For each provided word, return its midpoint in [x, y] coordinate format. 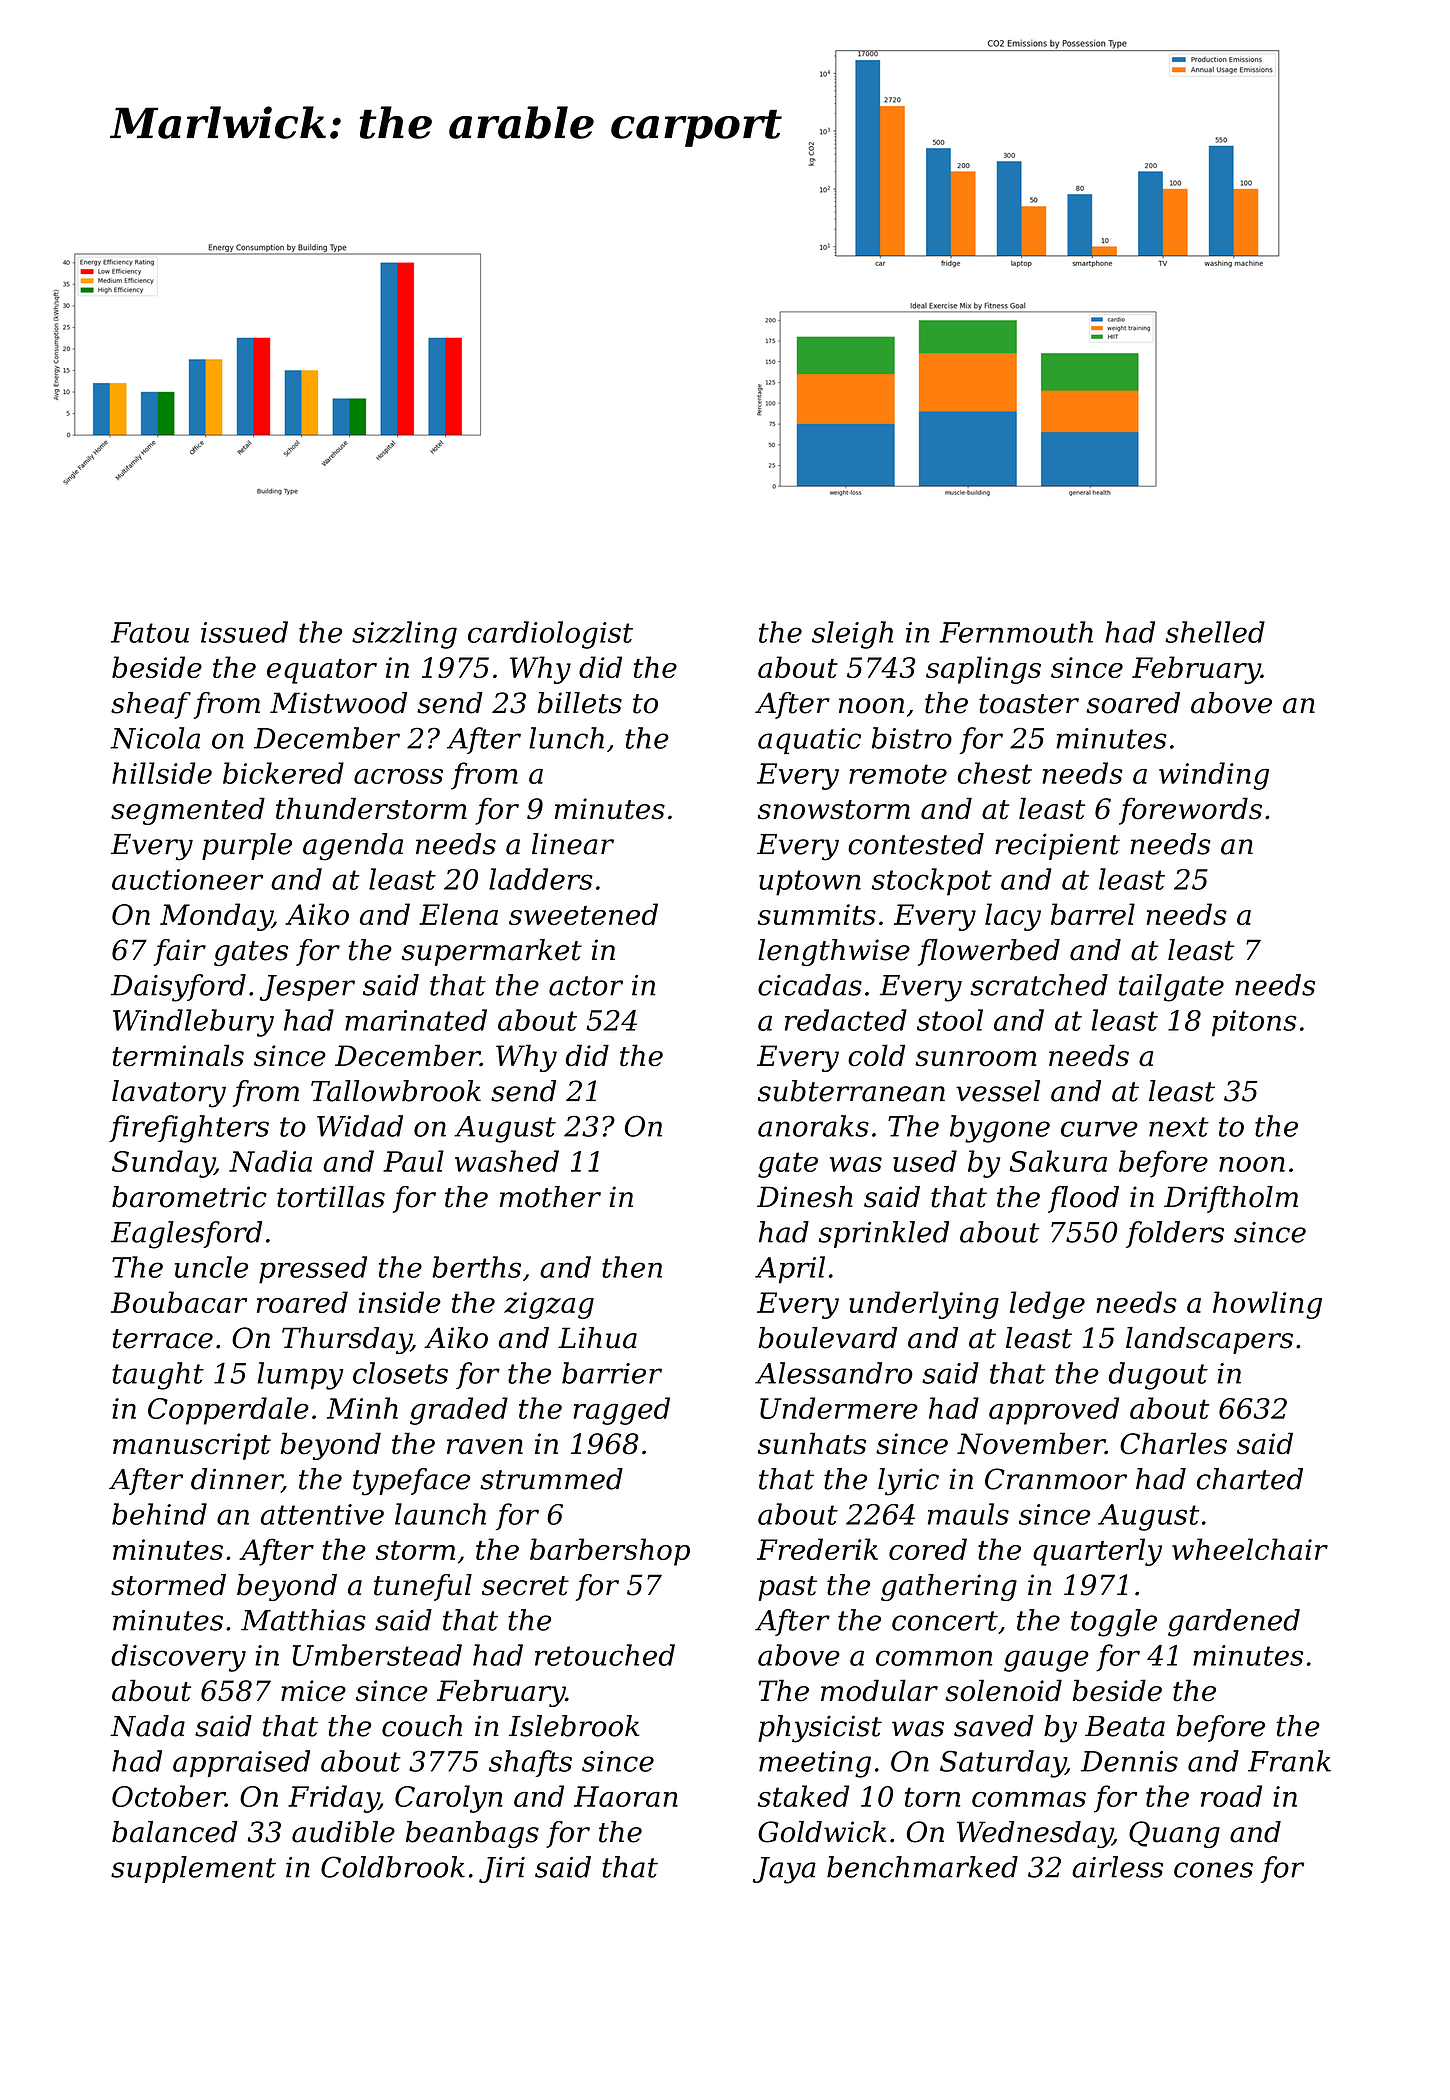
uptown [810, 883]
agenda [353, 847]
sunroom [975, 1059]
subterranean [851, 1091]
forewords [1190, 811]
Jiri [502, 1870]
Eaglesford [186, 1235]
